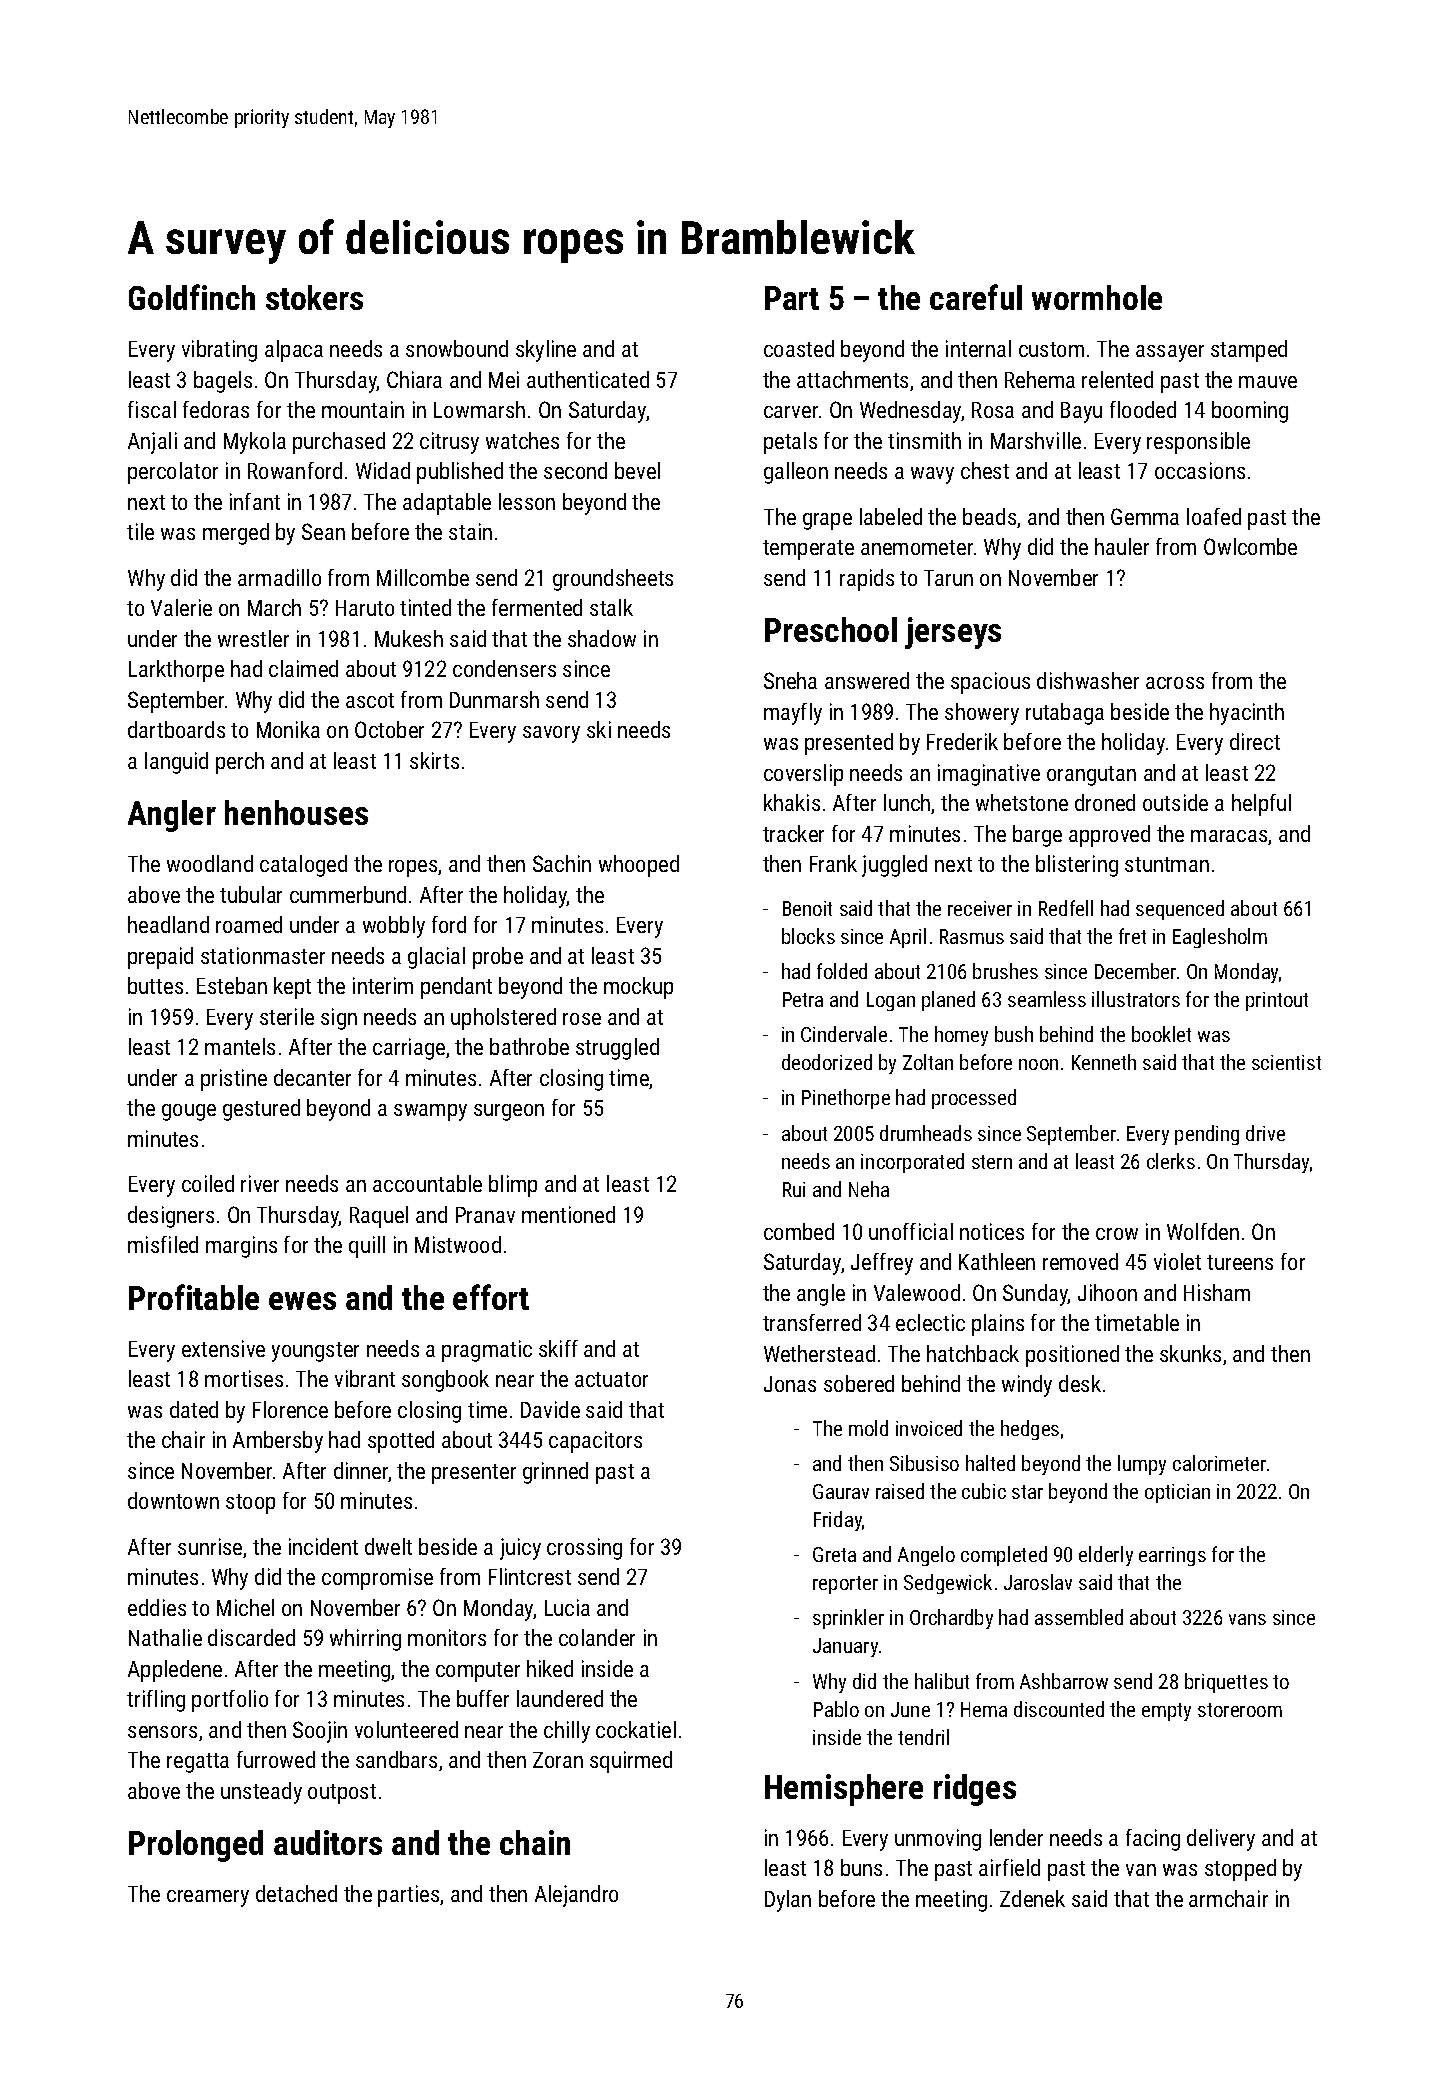 The width and height of the image is (1450, 2100). I want to click on dishwasher, so click(1088, 680).
